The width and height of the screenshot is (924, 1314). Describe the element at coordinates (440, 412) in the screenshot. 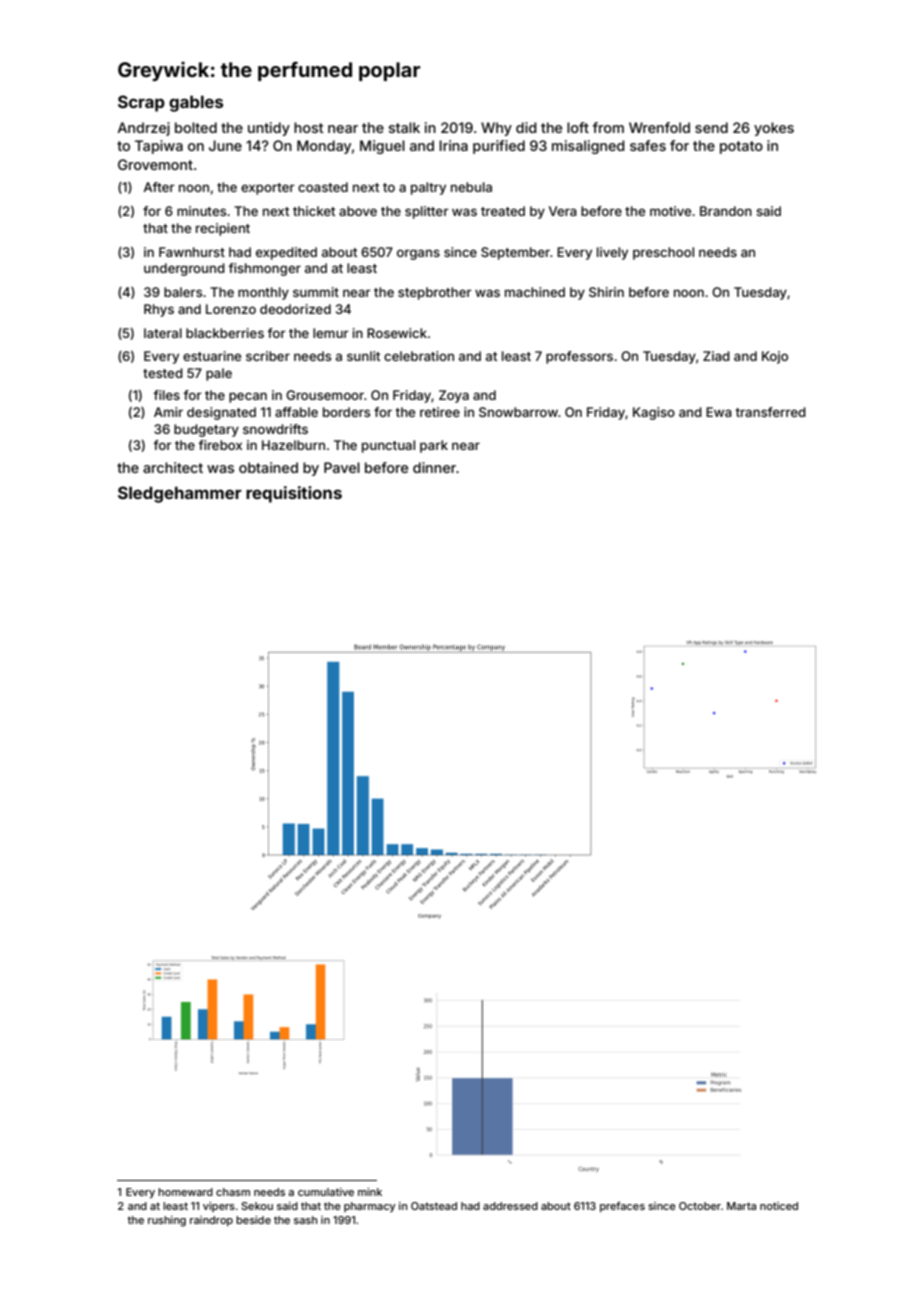

I see `retiree` at that location.
